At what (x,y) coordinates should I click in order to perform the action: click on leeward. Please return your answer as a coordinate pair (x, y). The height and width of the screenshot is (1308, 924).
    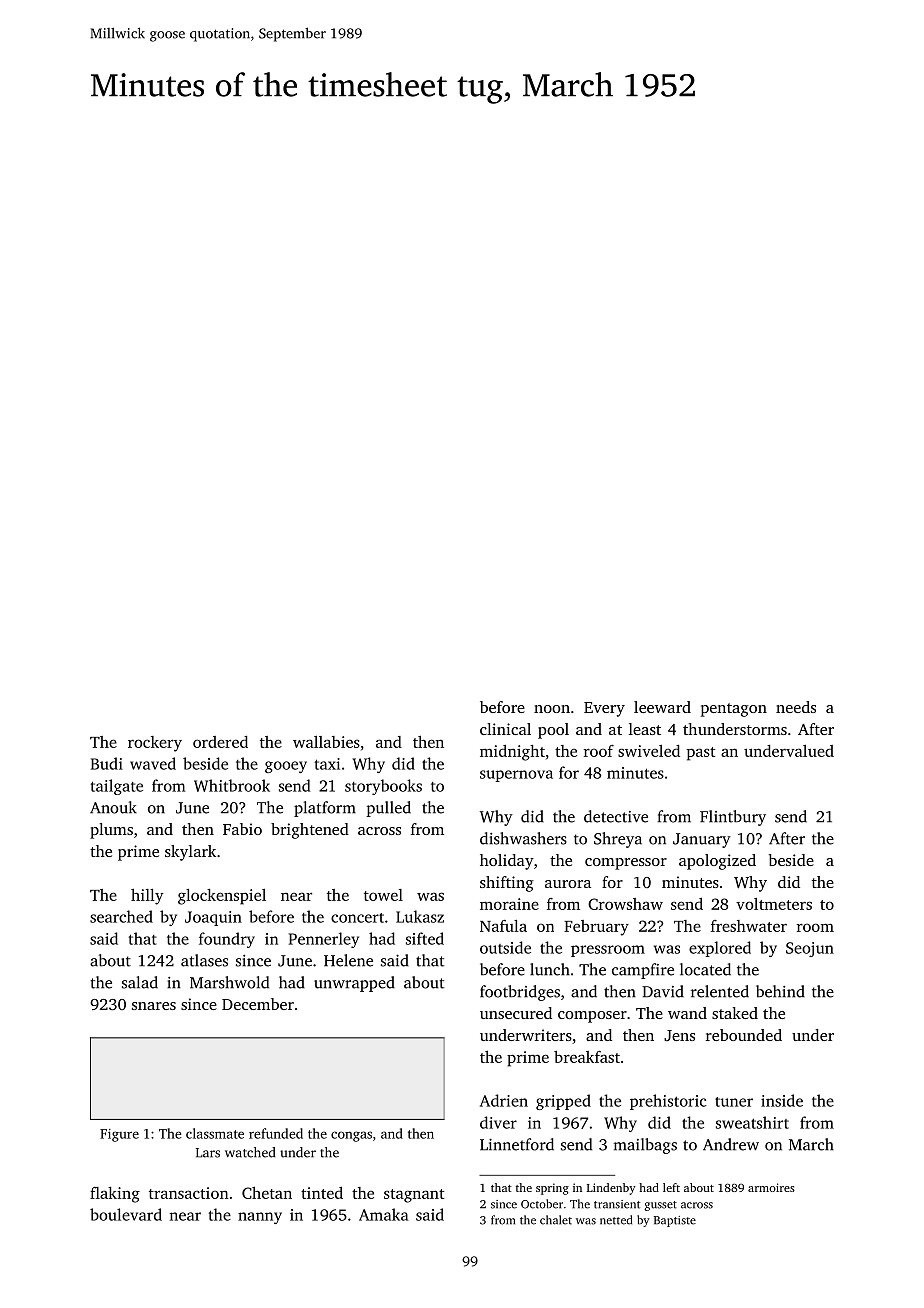
    Looking at the image, I should click on (662, 707).
